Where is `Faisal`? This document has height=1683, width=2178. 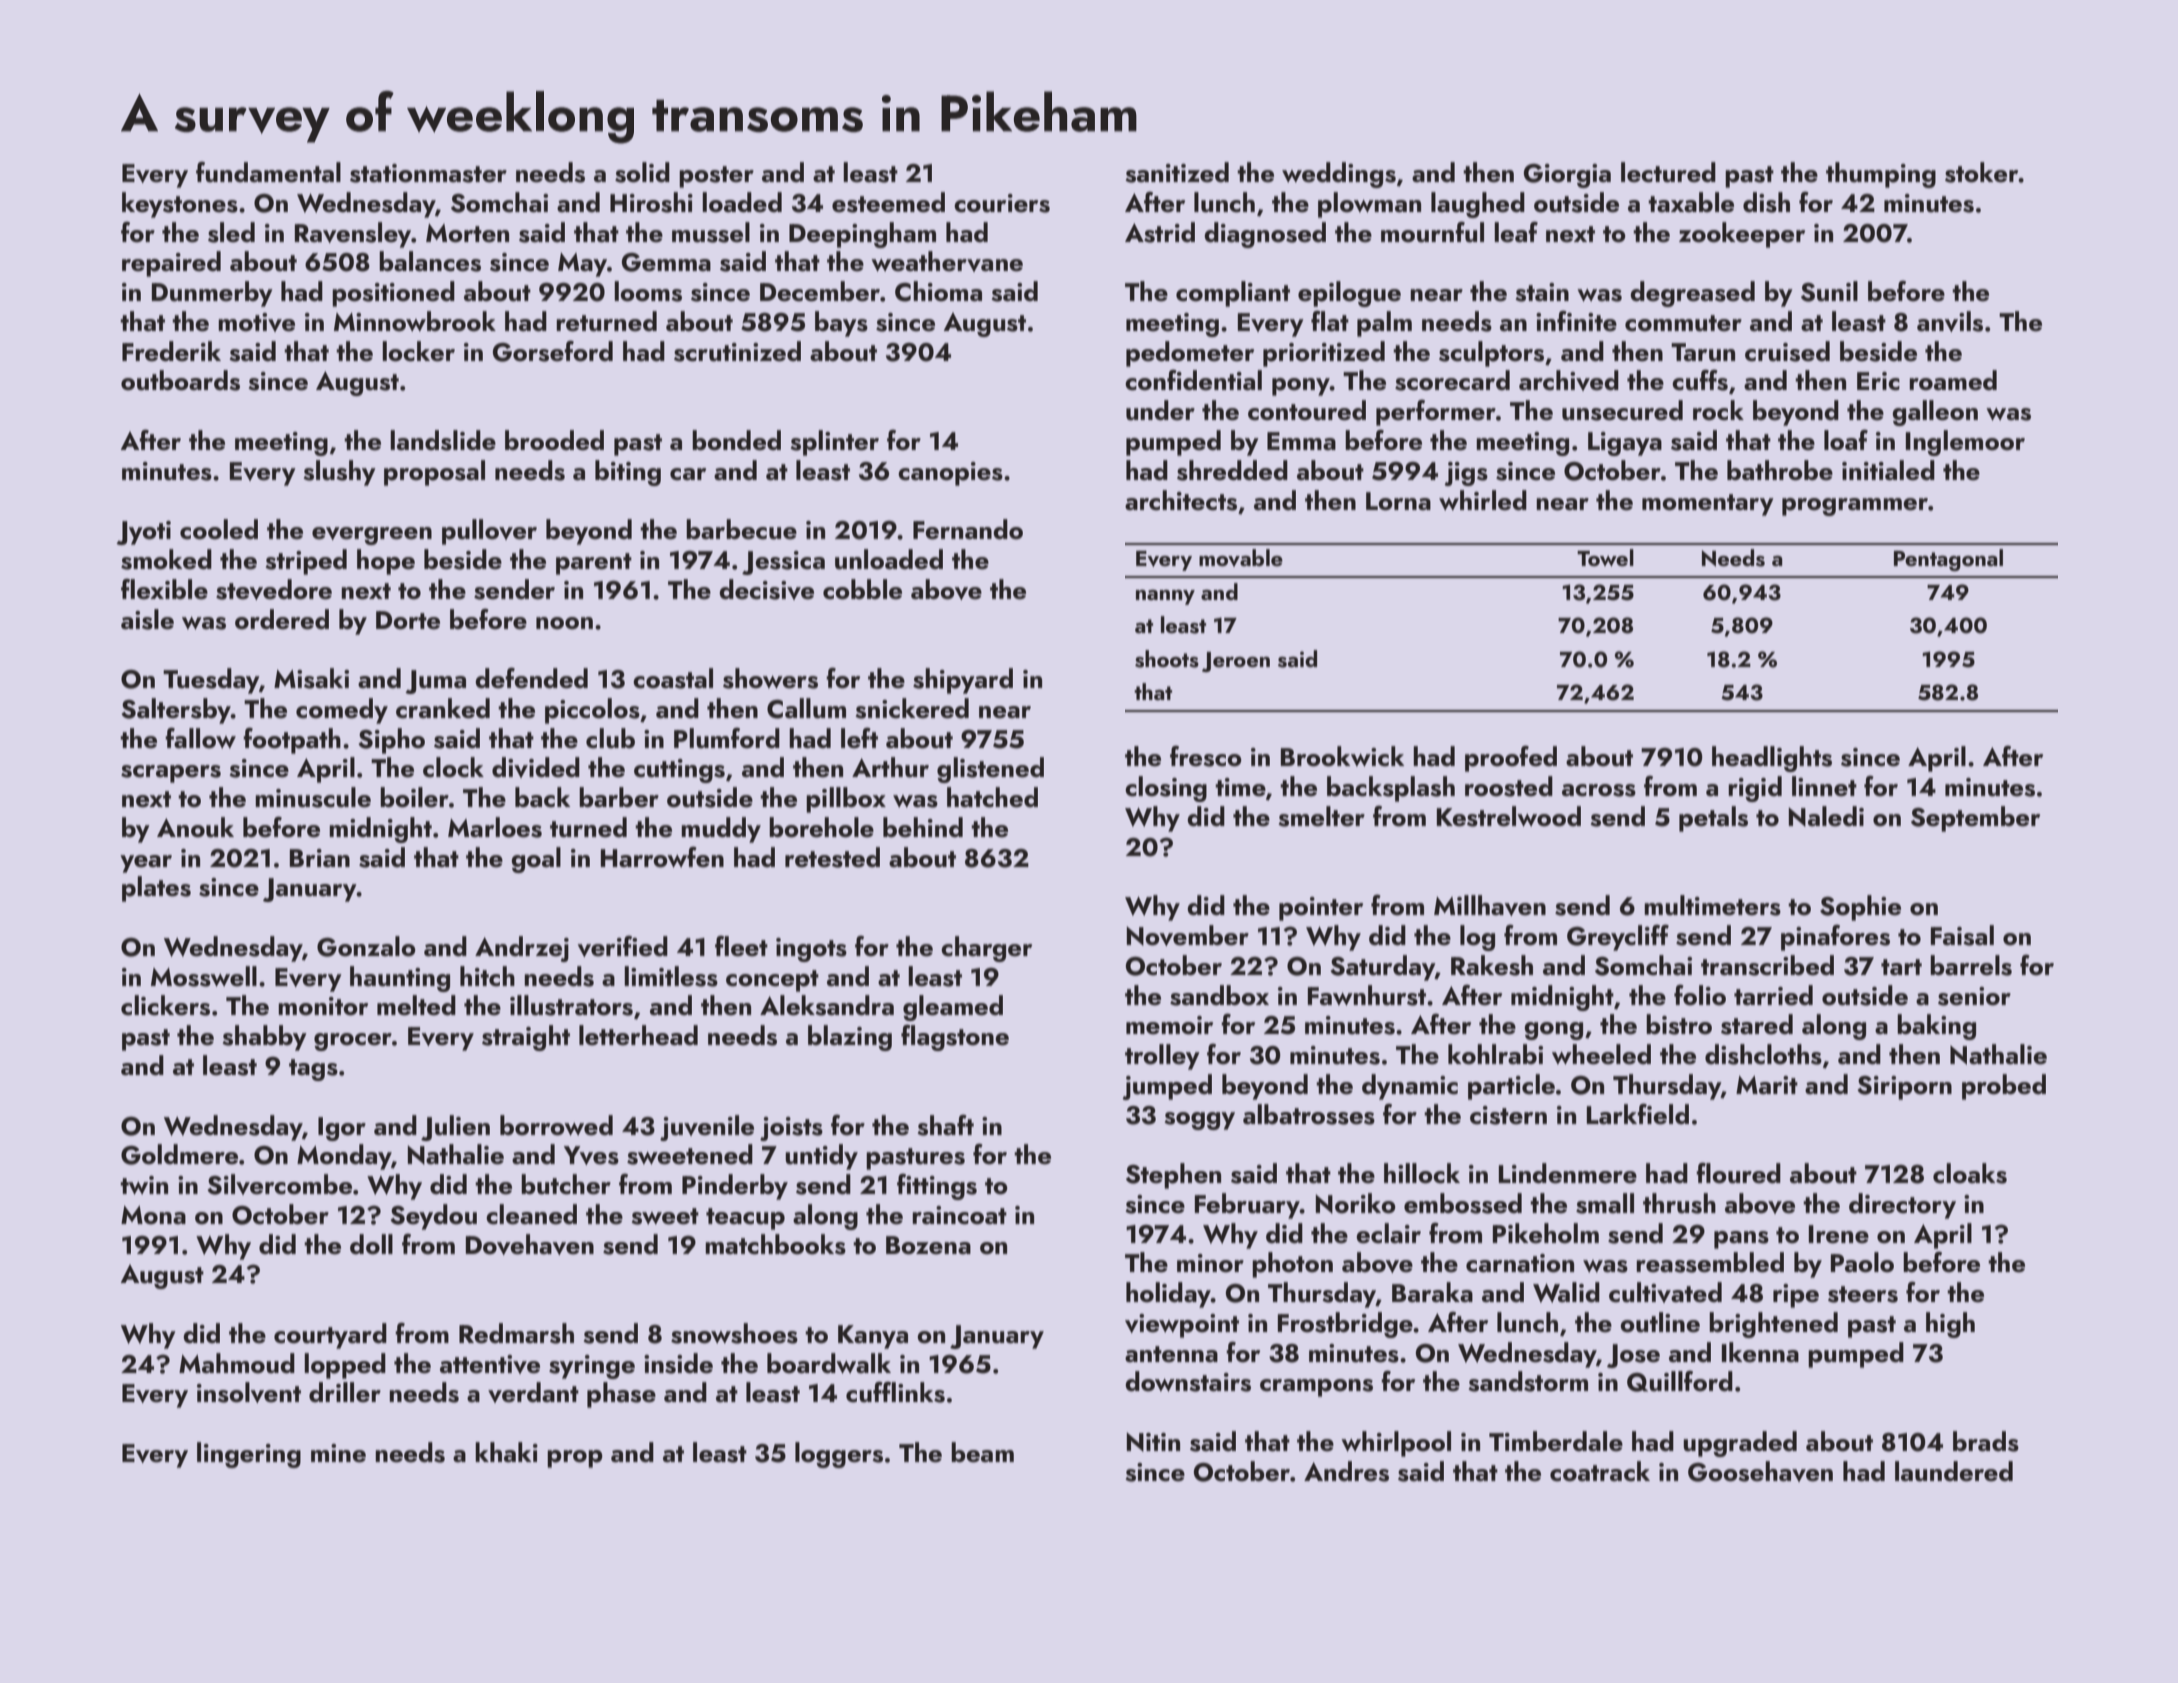
Faisal is located at coordinates (1962, 935).
